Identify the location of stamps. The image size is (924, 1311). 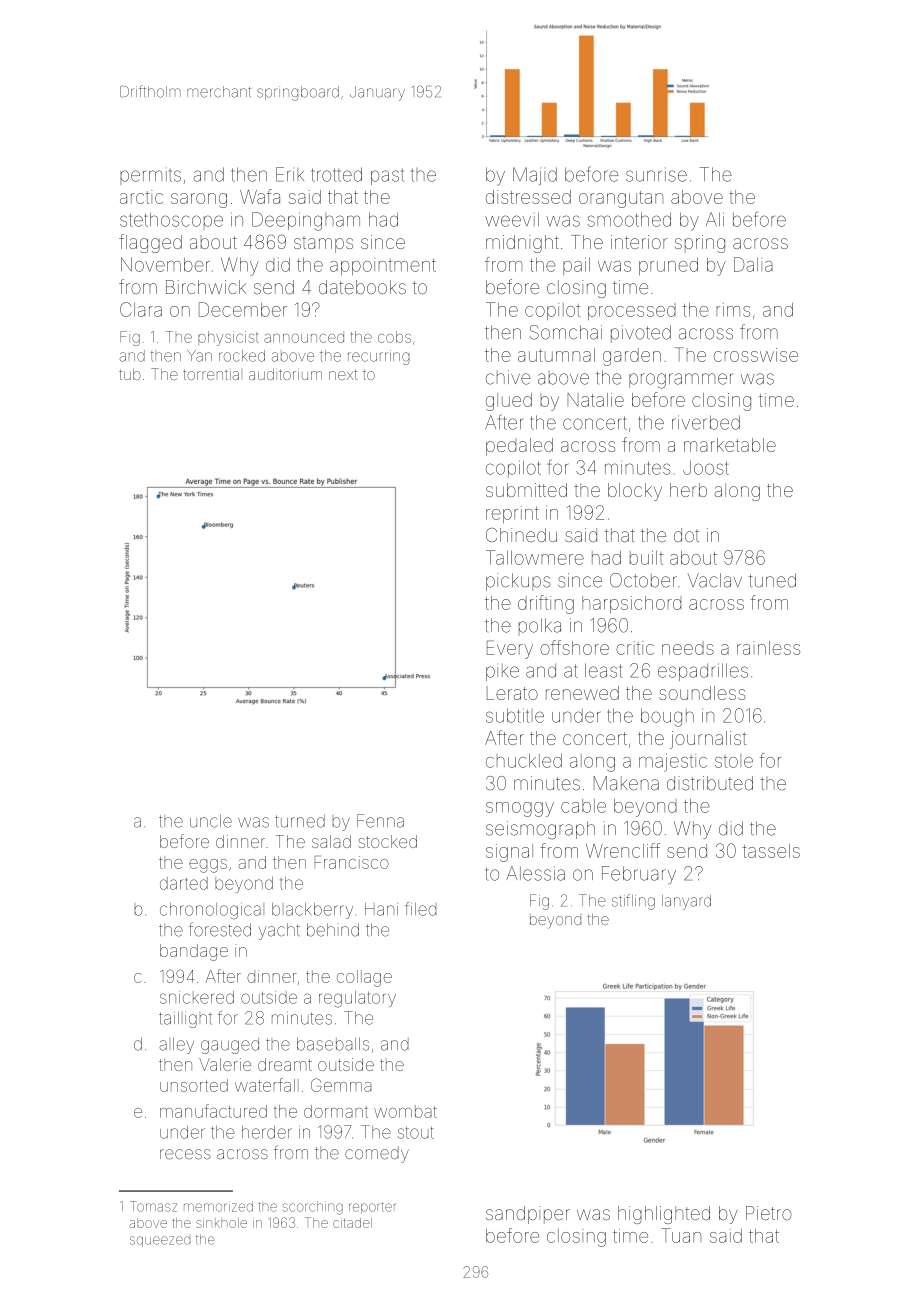
(323, 245).
